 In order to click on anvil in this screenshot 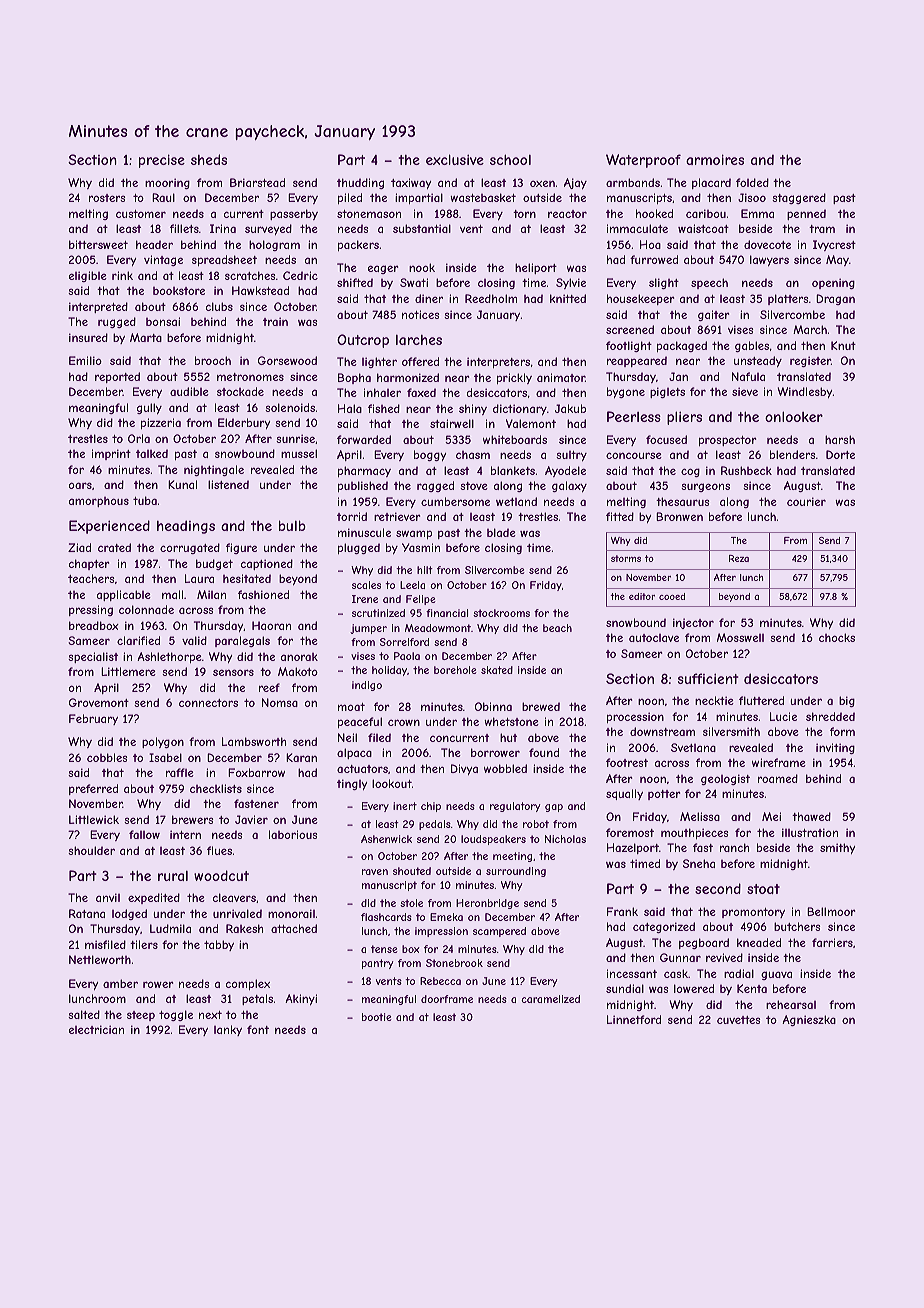, I will do `click(108, 897)`.
